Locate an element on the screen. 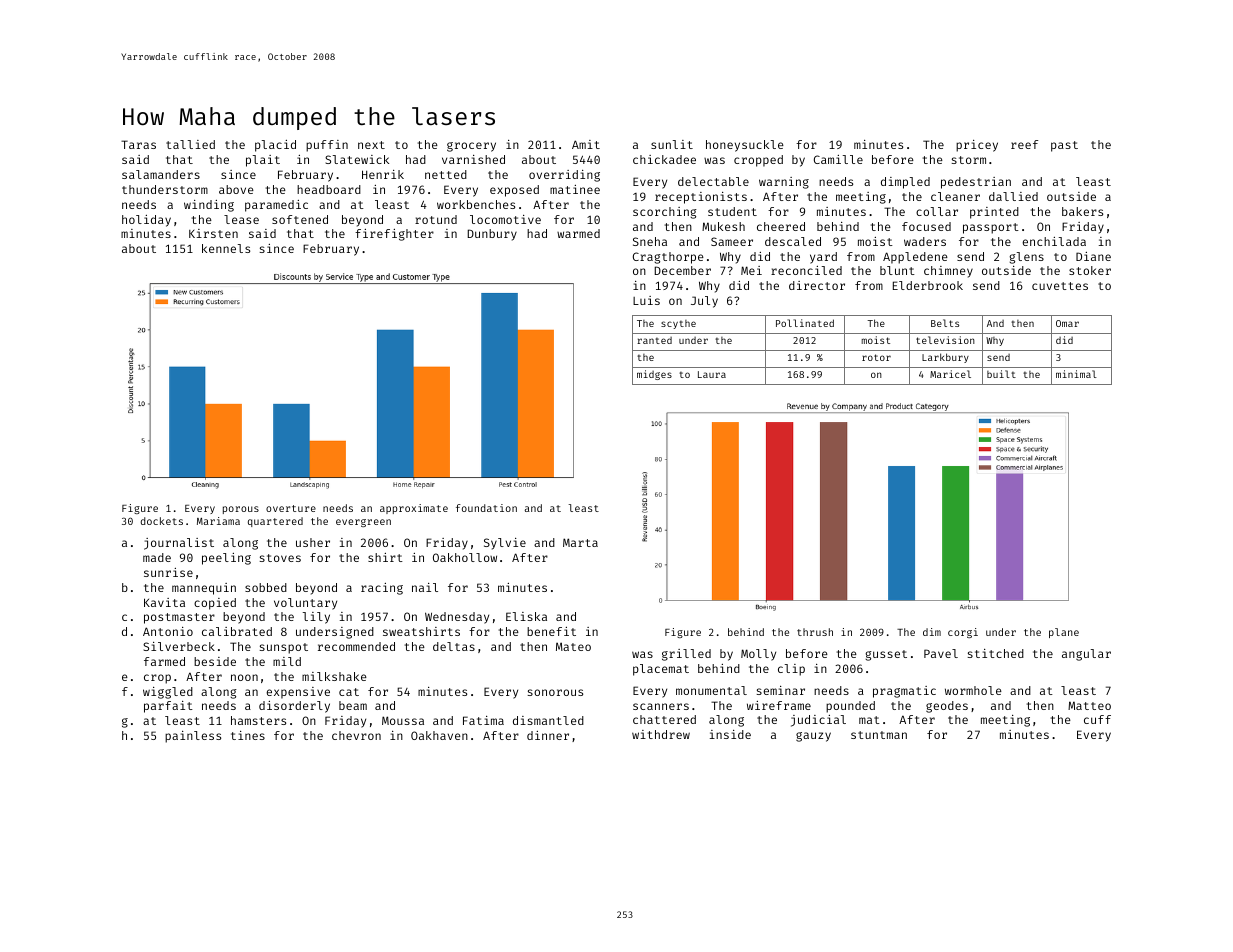  inside is located at coordinates (730, 734).
